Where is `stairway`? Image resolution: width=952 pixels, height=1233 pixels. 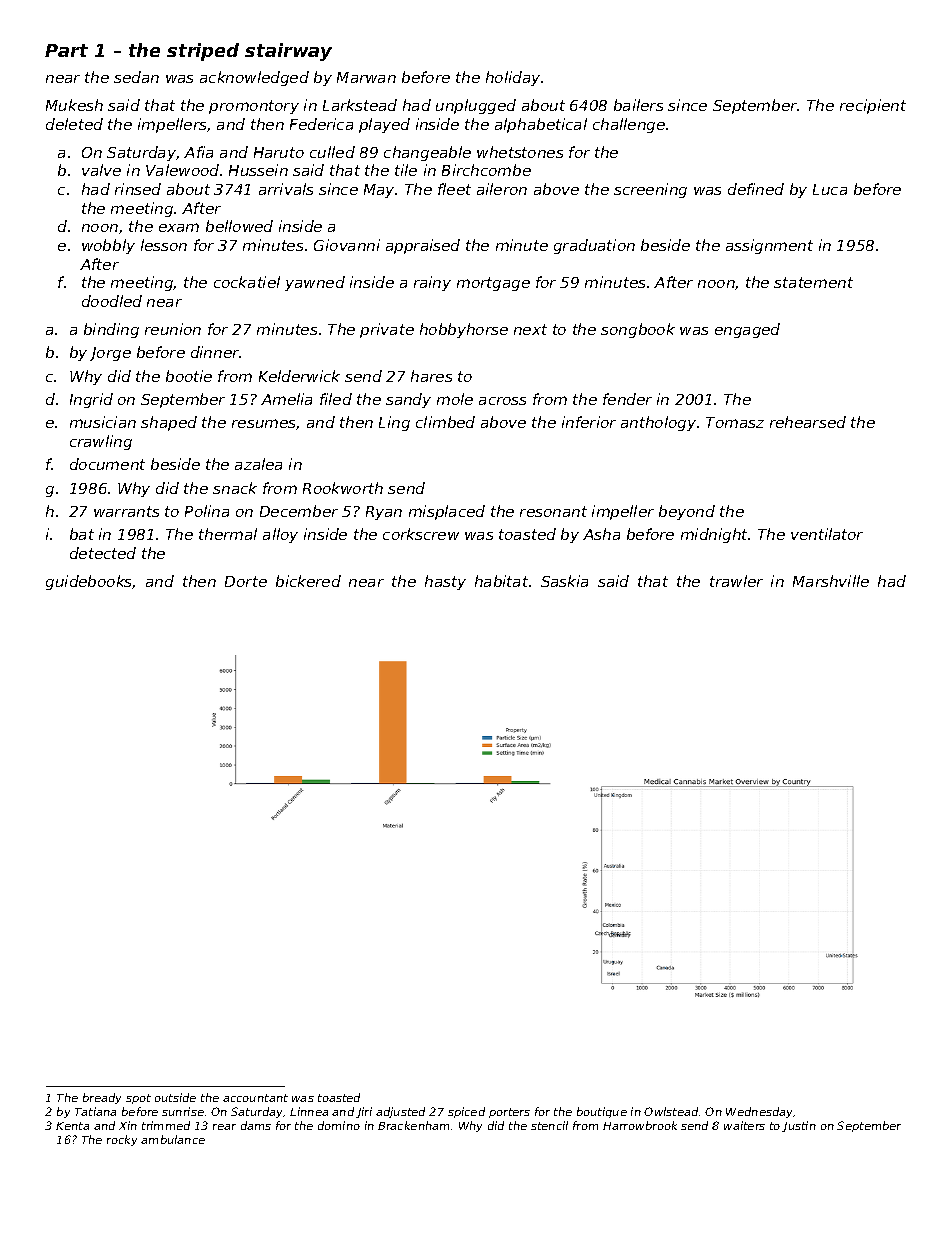
stairway is located at coordinates (288, 52).
